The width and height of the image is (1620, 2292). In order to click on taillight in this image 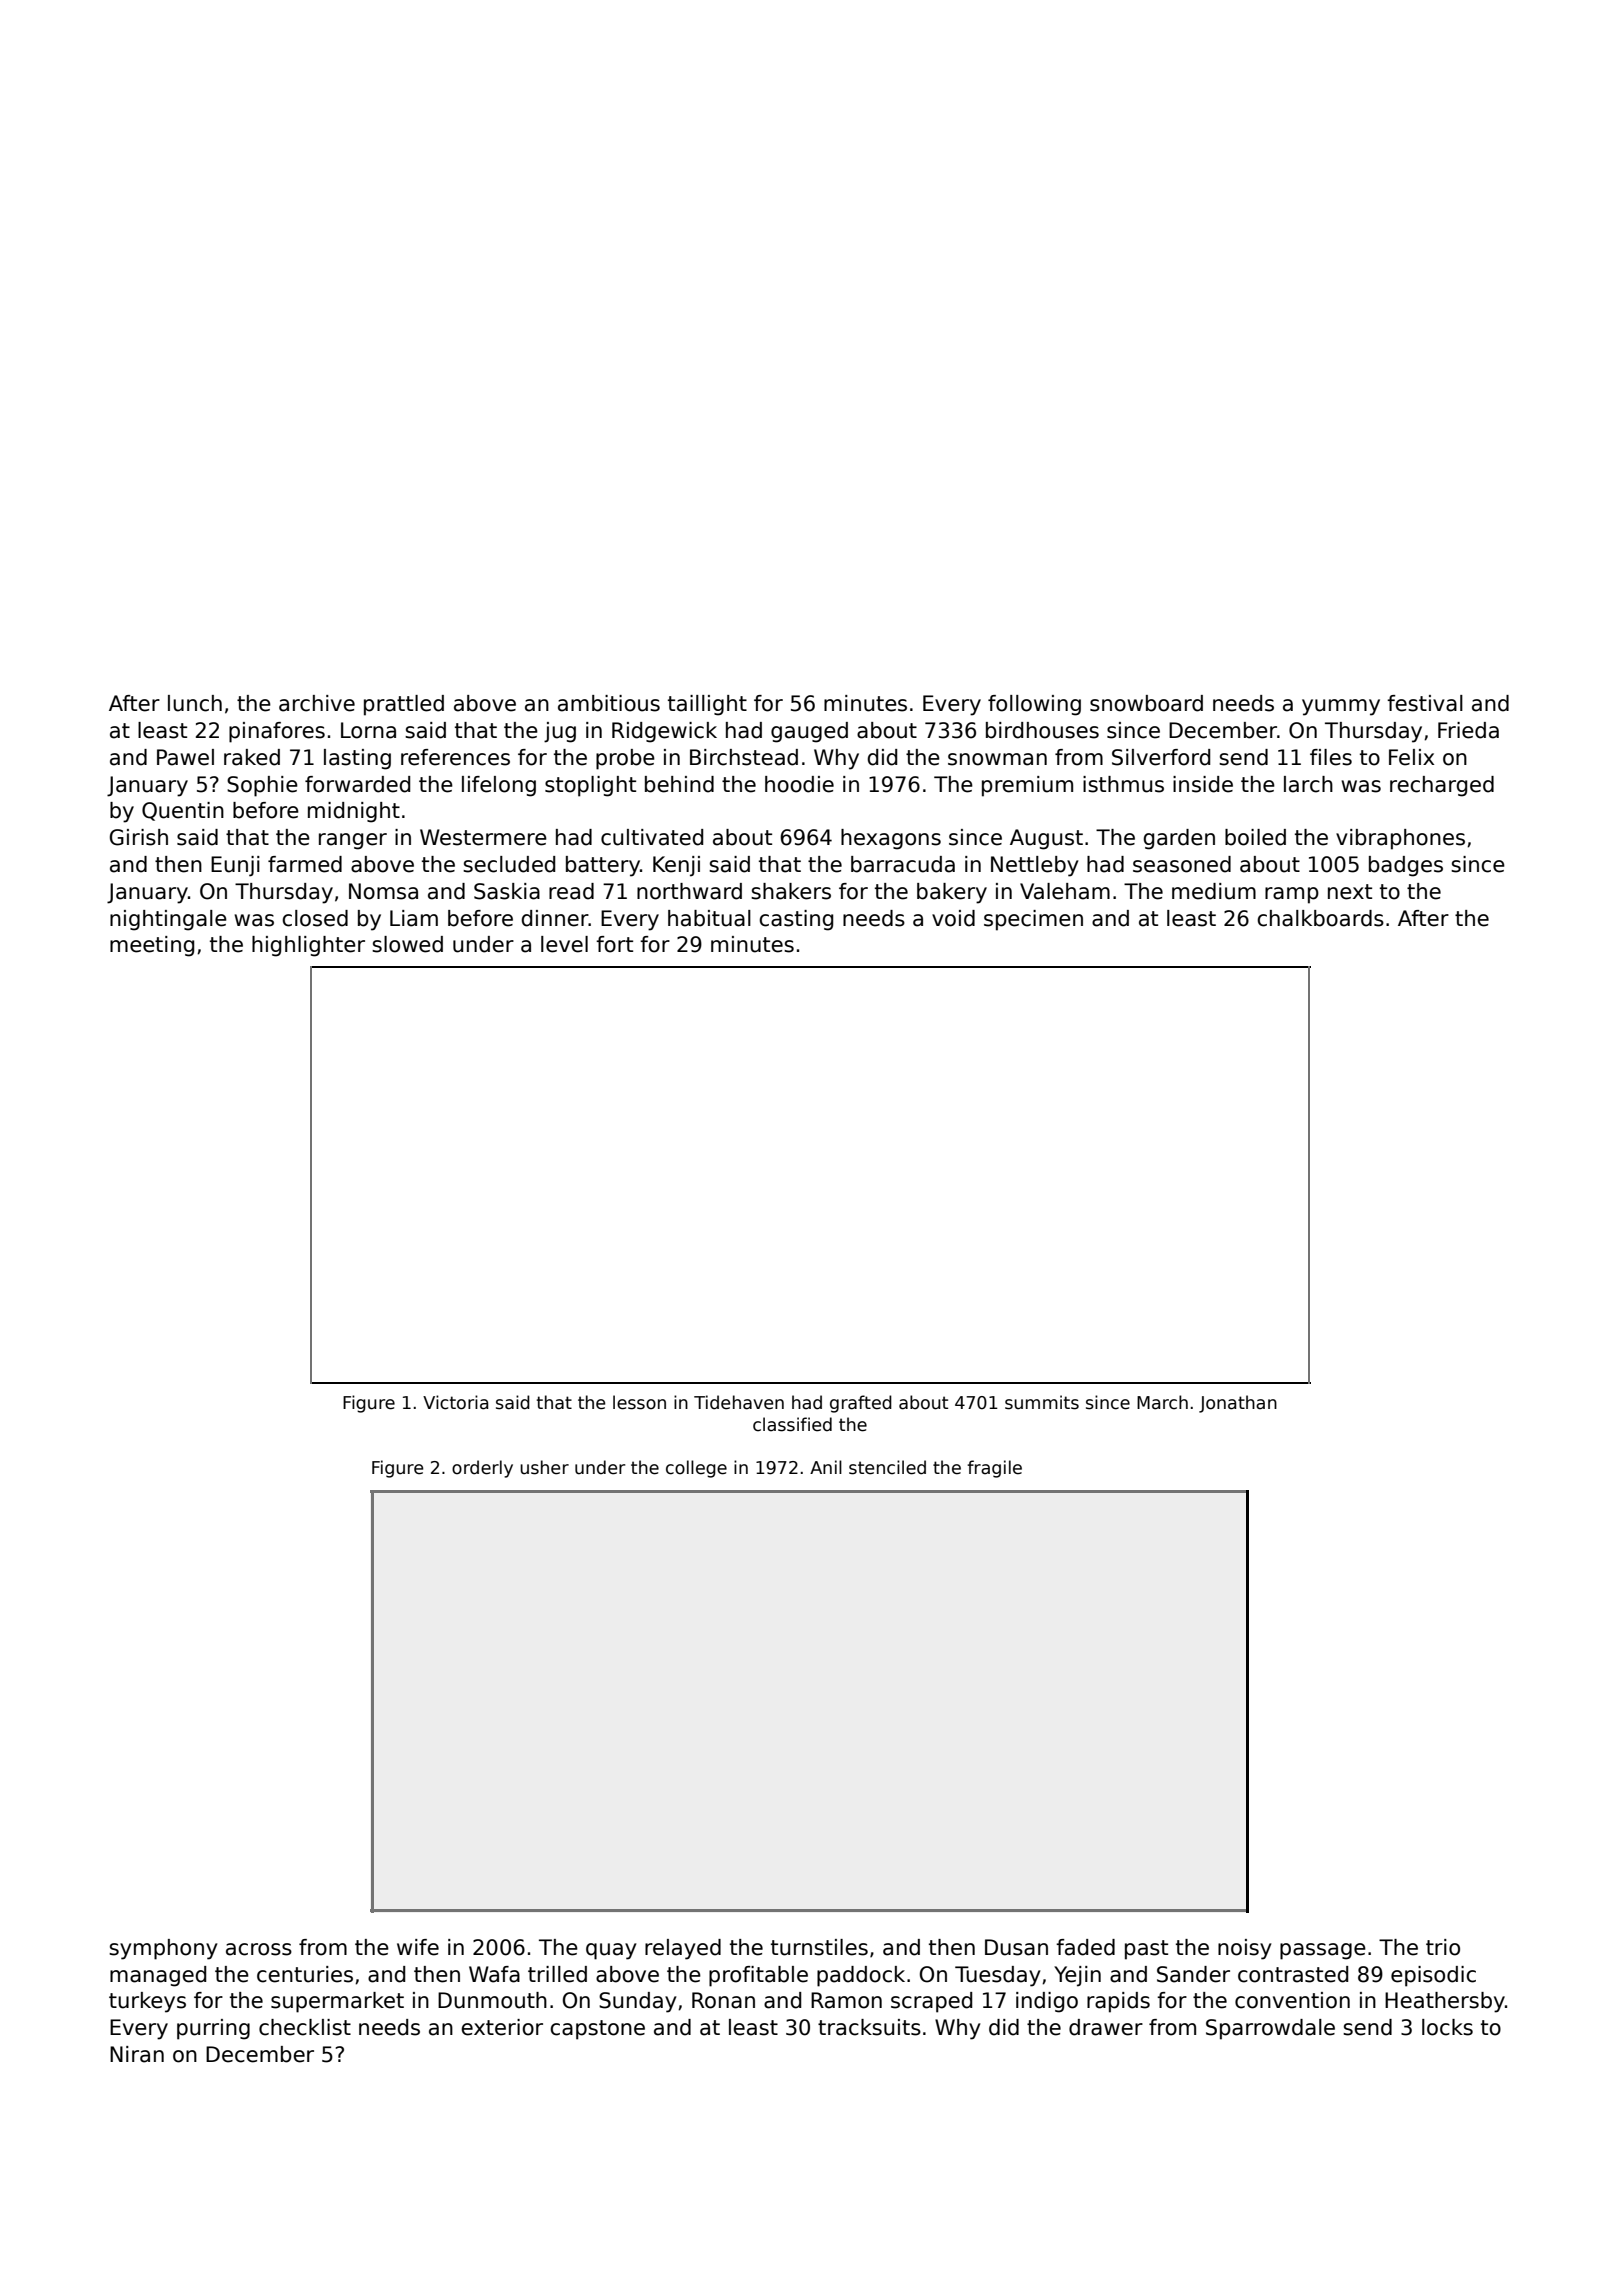, I will do `click(707, 705)`.
